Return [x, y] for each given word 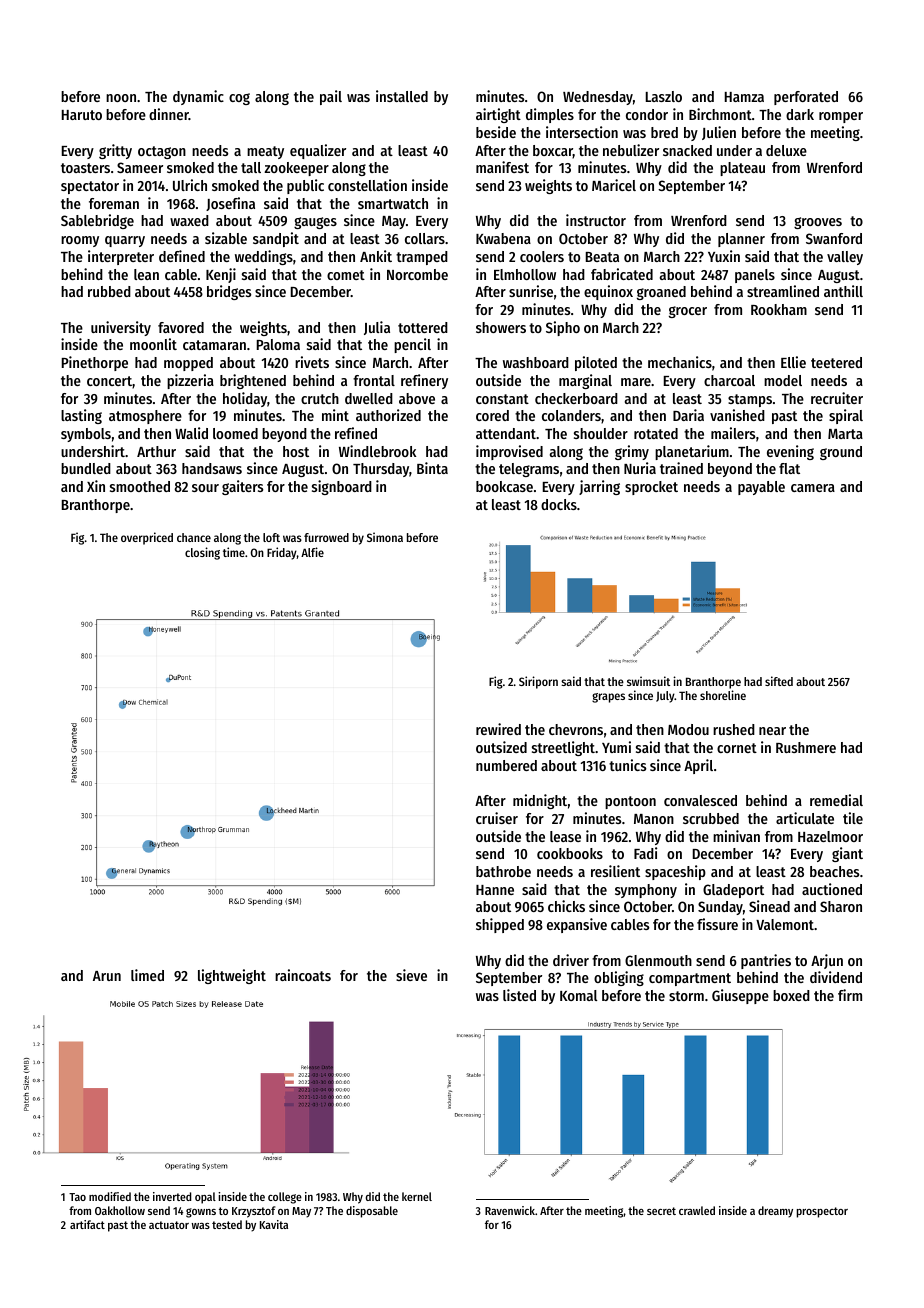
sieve [411, 975]
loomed [235, 433]
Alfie [312, 552]
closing [202, 553]
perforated [806, 98]
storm [686, 996]
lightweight [232, 976]
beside [496, 132]
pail [331, 97]
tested [227, 1224]
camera [813, 488]
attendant [506, 433]
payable [761, 488]
